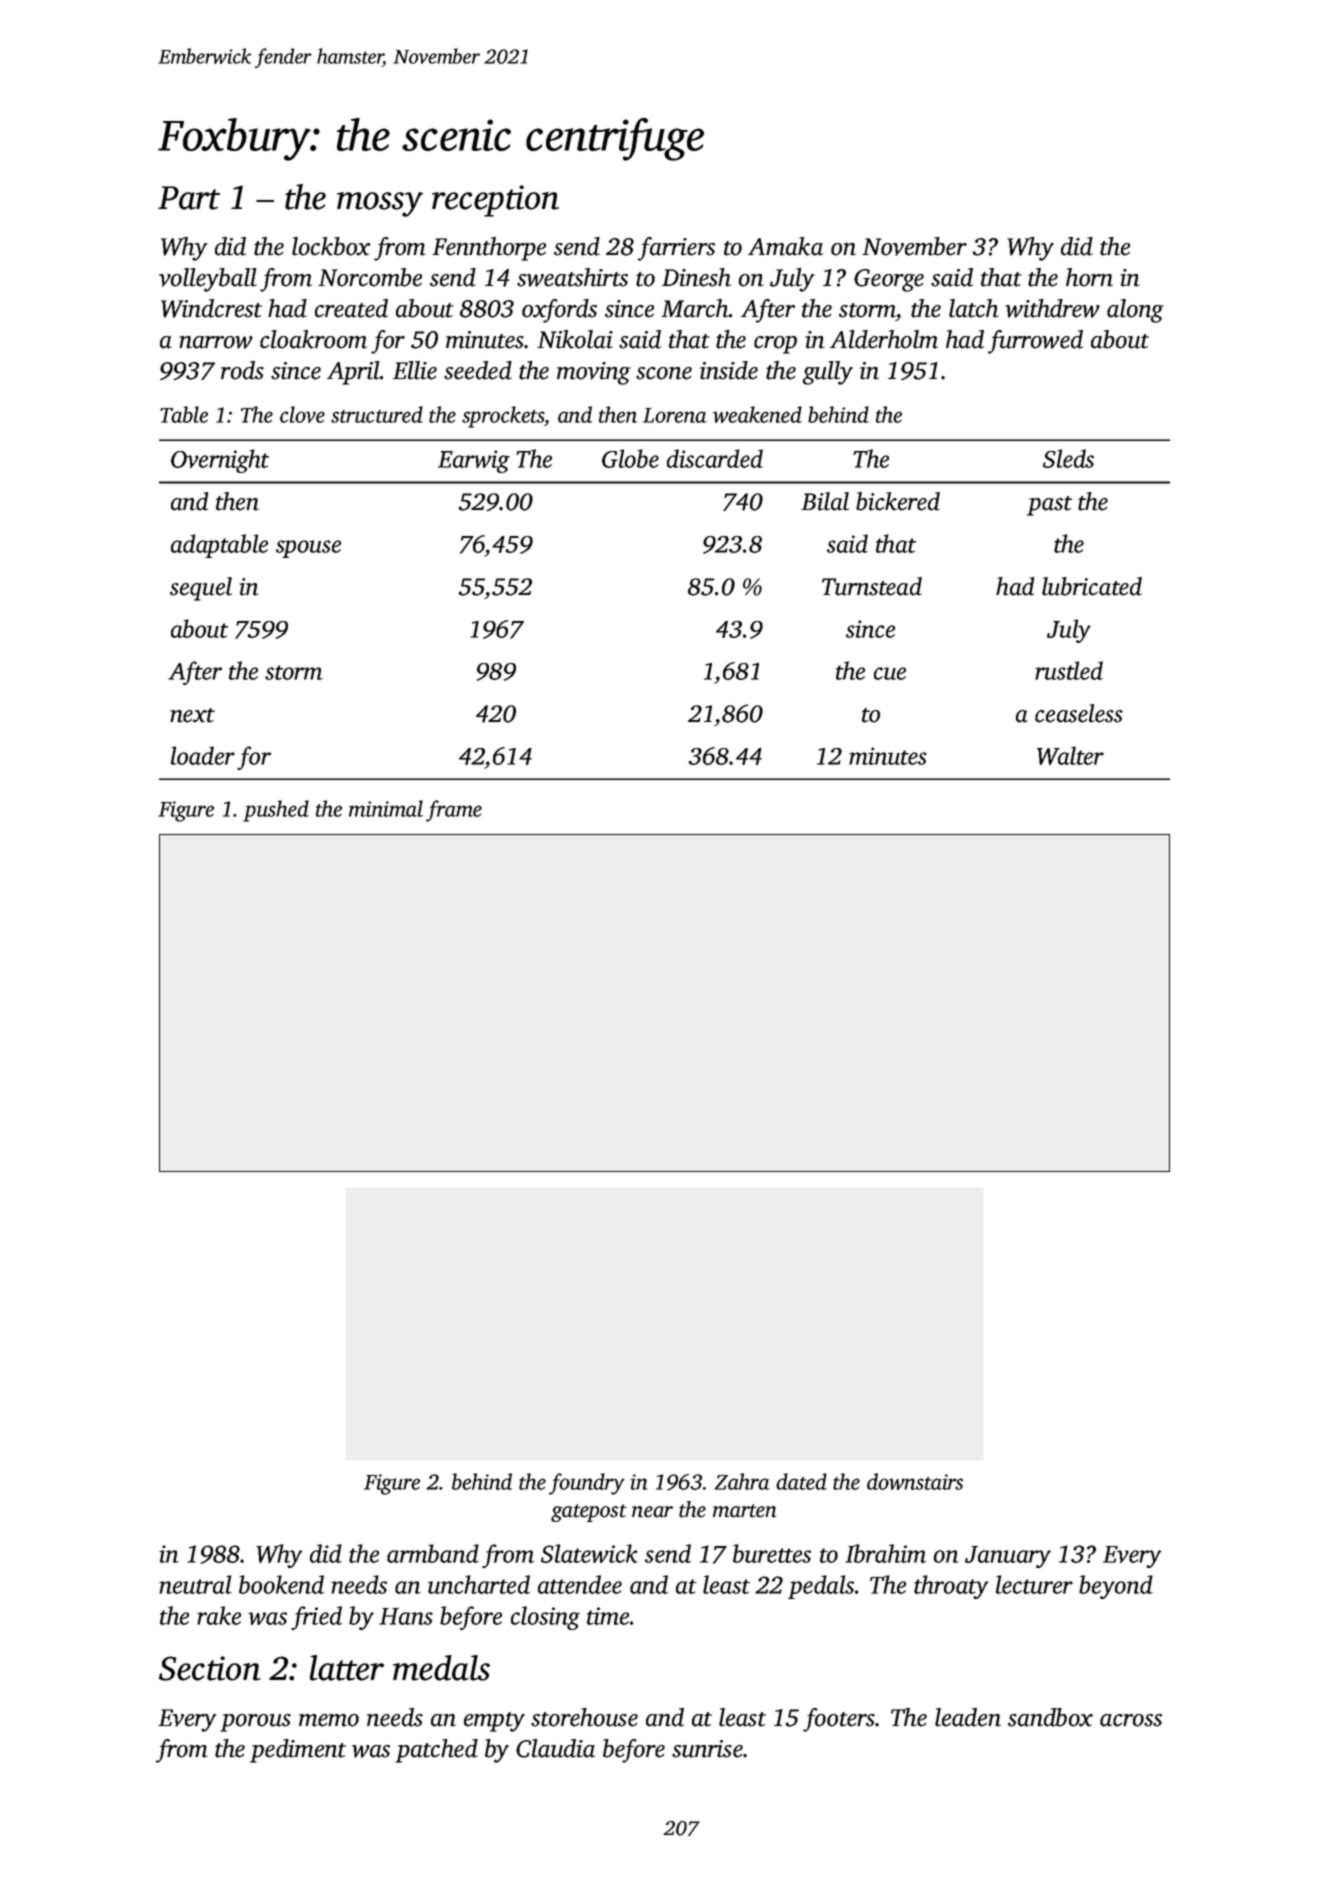 Image resolution: width=1329 pixels, height=1880 pixels. What do you see at coordinates (1008, 1557) in the screenshot?
I see `January` at bounding box center [1008, 1557].
